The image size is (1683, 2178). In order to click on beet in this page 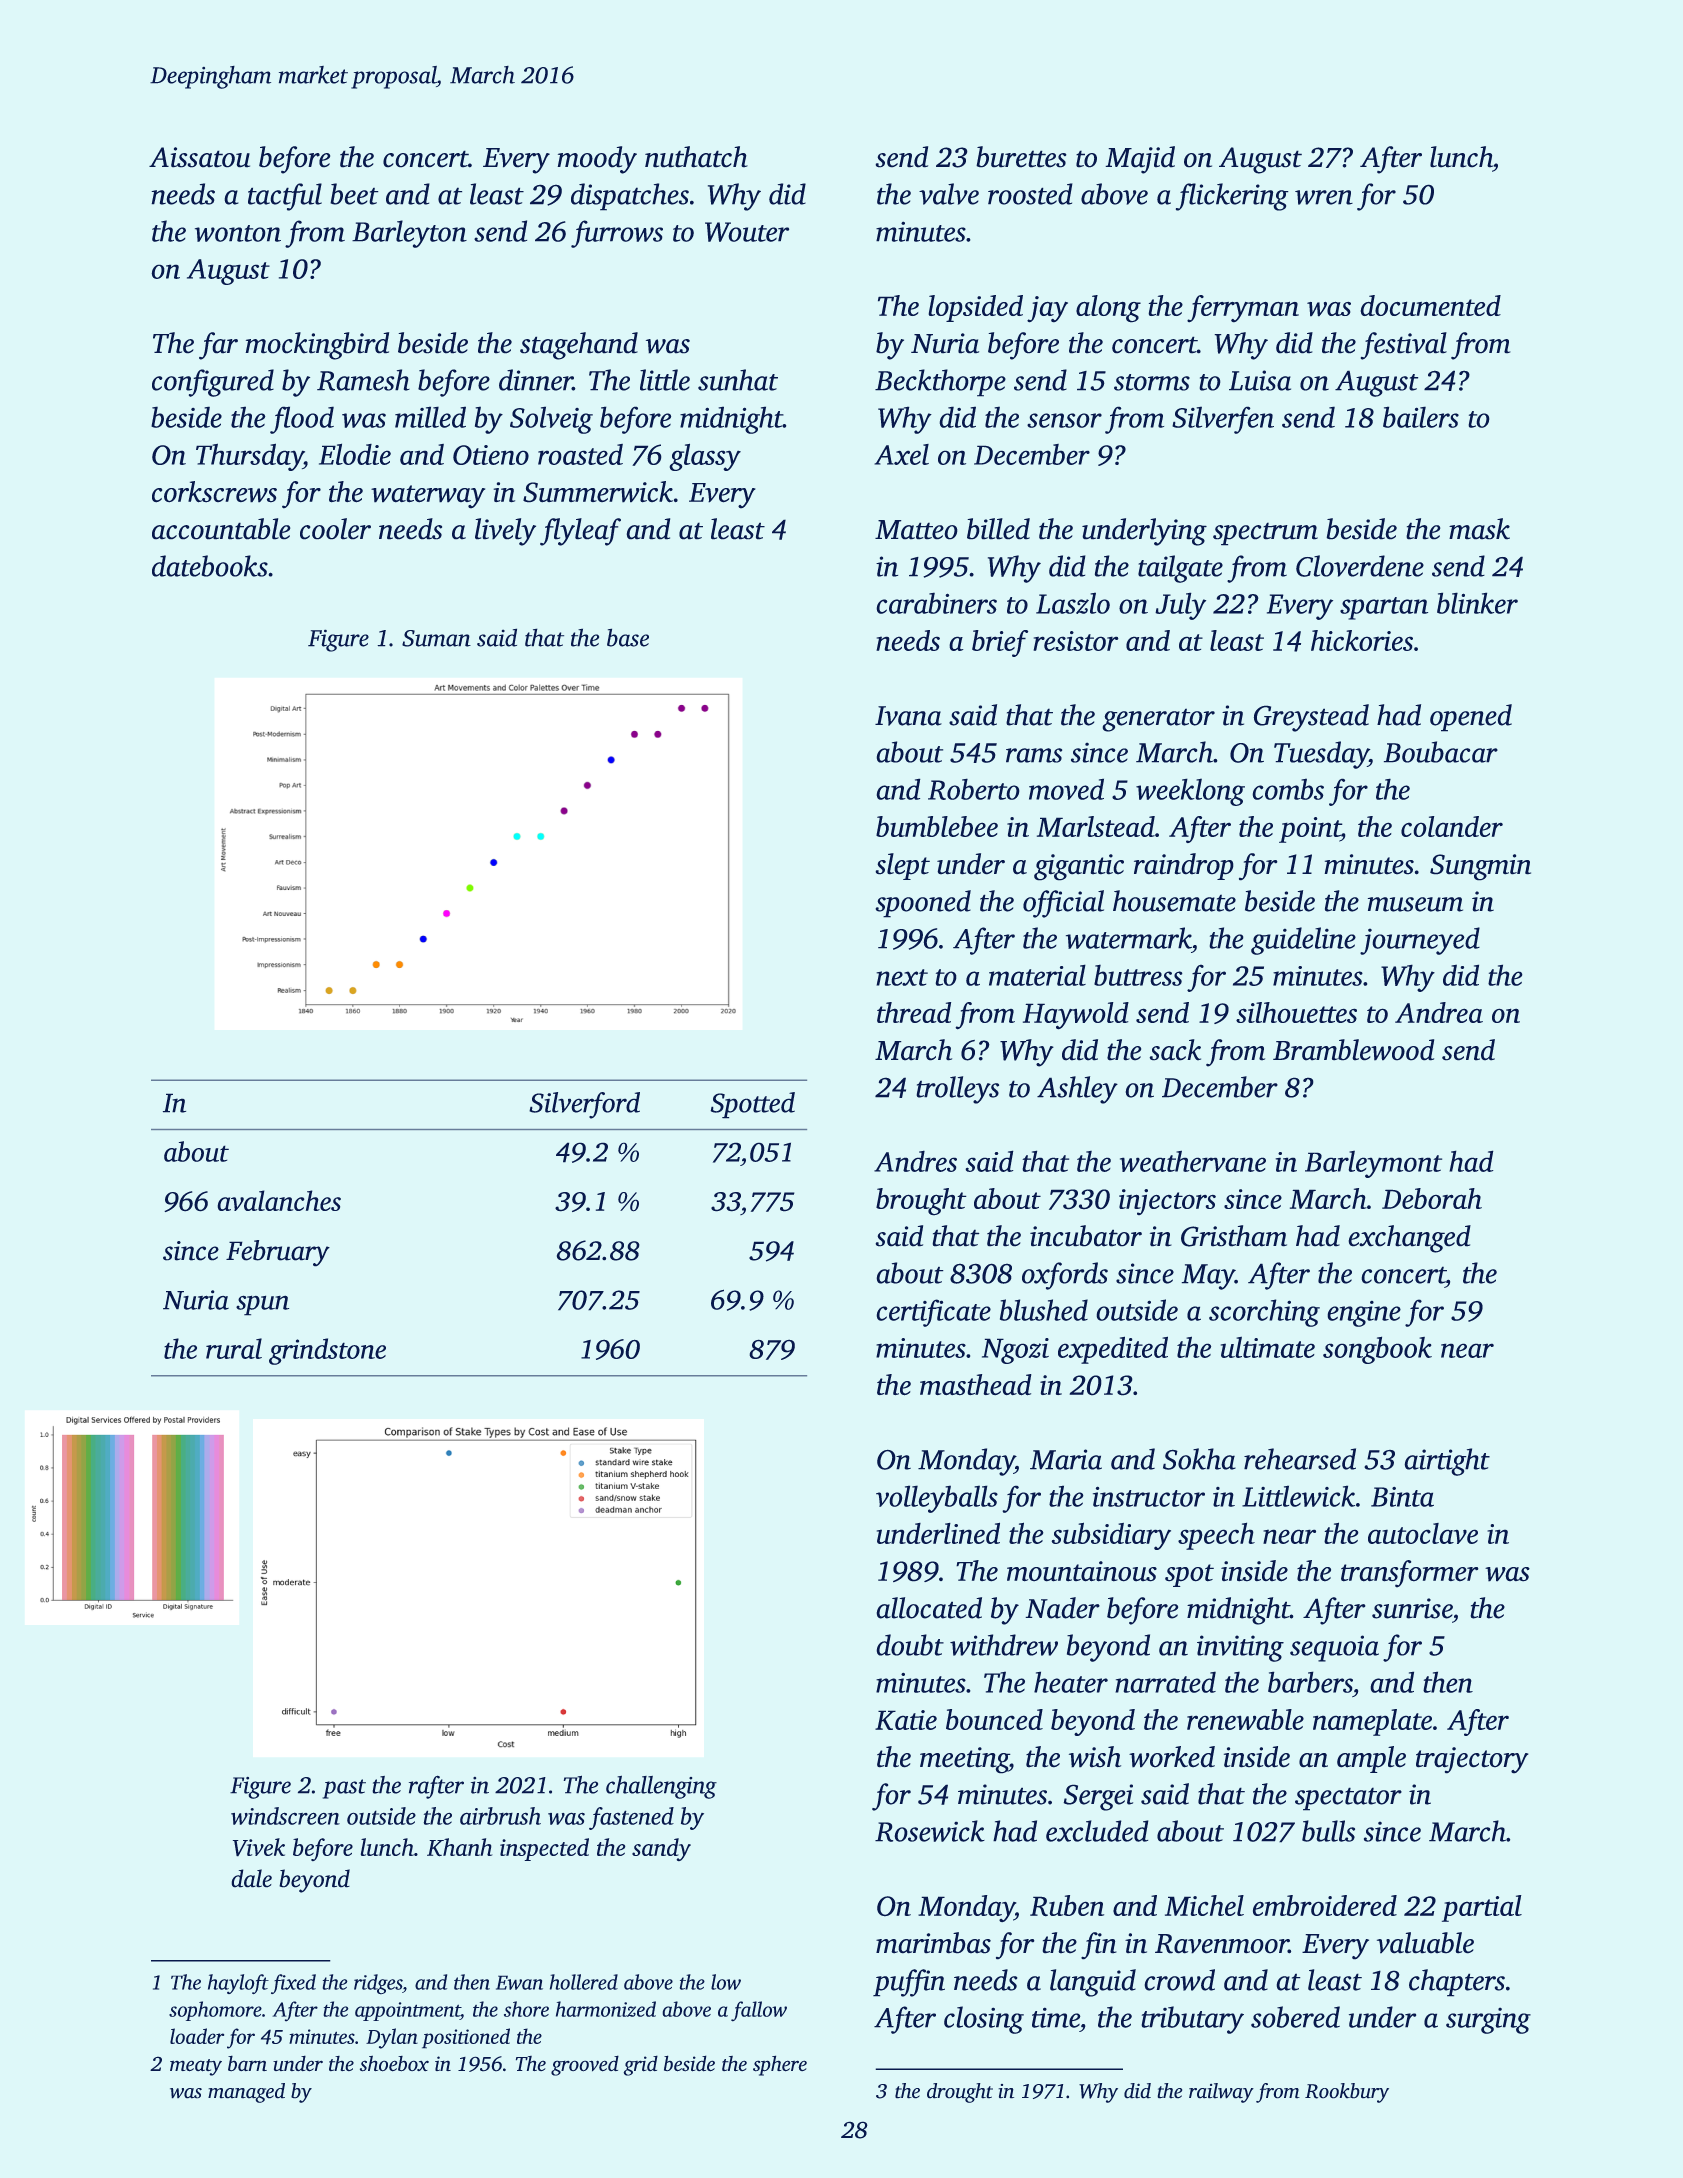, I will do `click(354, 194)`.
